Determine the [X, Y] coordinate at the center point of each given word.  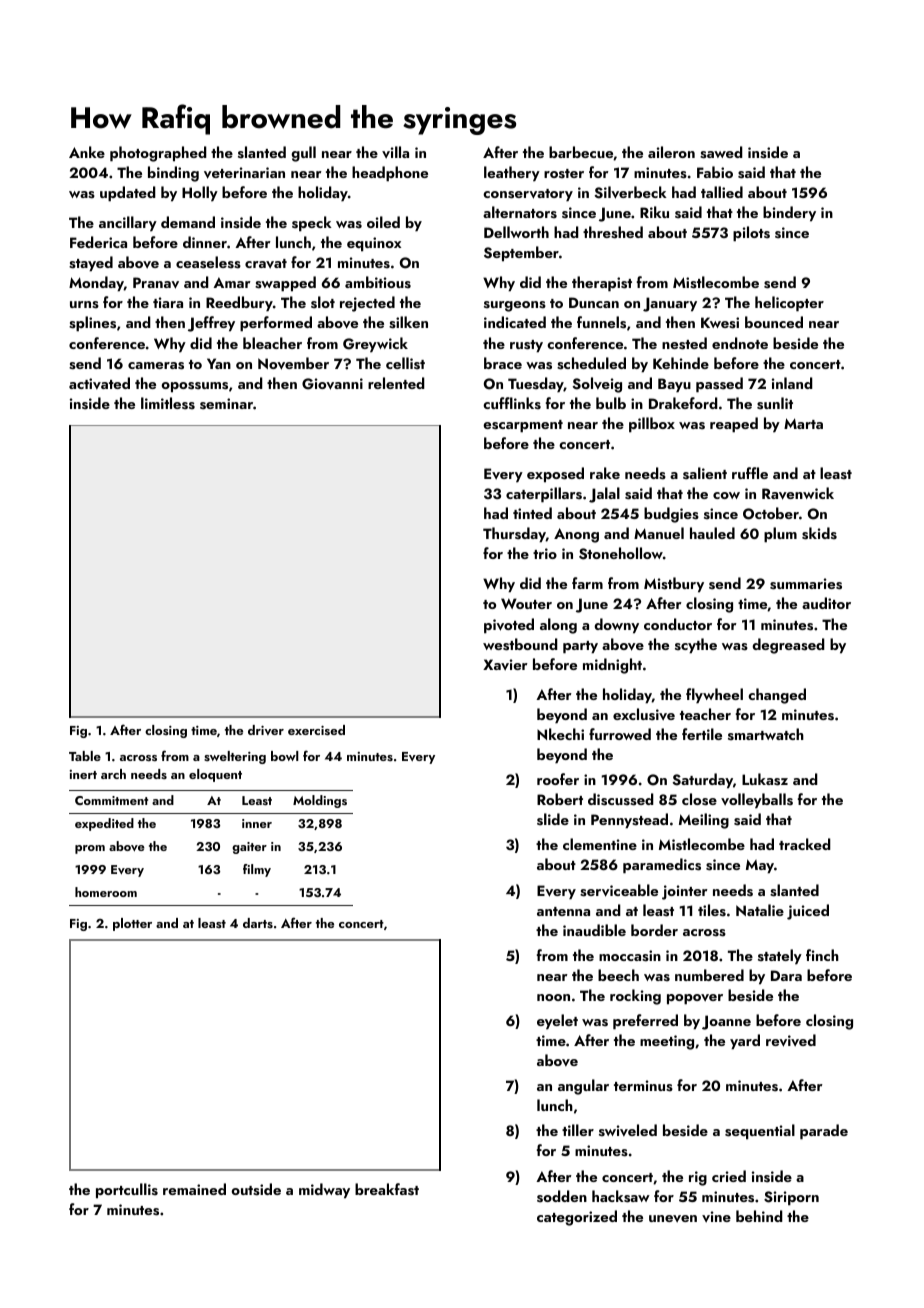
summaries [806, 584]
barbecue [581, 152]
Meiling [704, 821]
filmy [257, 870]
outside [256, 1189]
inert [83, 774]
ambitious [378, 282]
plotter [132, 924]
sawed [721, 152]
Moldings [320, 801]
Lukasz [765, 779]
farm [587, 583]
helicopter [789, 304]
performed [276, 324]
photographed [158, 154]
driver [266, 730]
